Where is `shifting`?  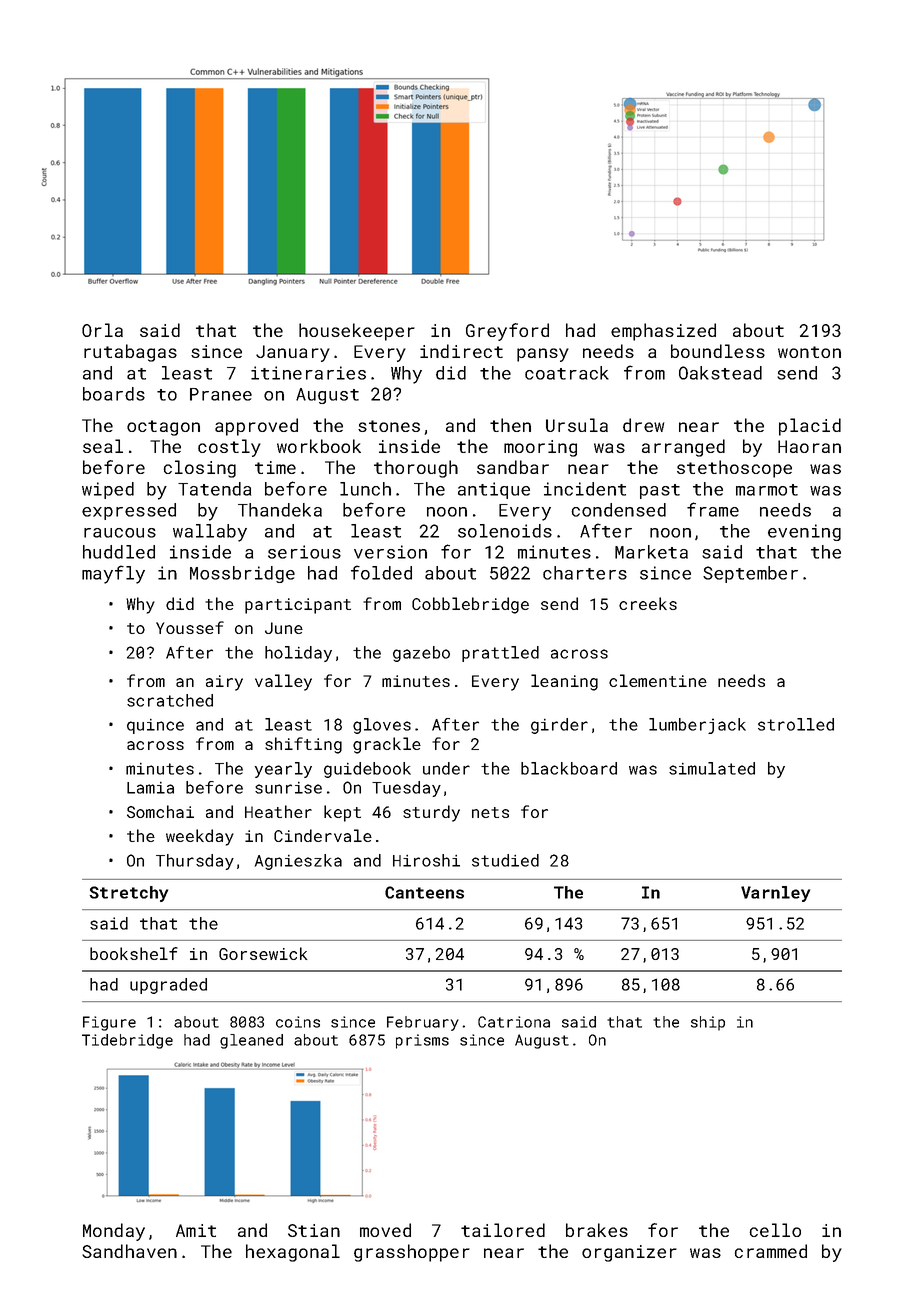
shifting is located at coordinates (303, 745).
